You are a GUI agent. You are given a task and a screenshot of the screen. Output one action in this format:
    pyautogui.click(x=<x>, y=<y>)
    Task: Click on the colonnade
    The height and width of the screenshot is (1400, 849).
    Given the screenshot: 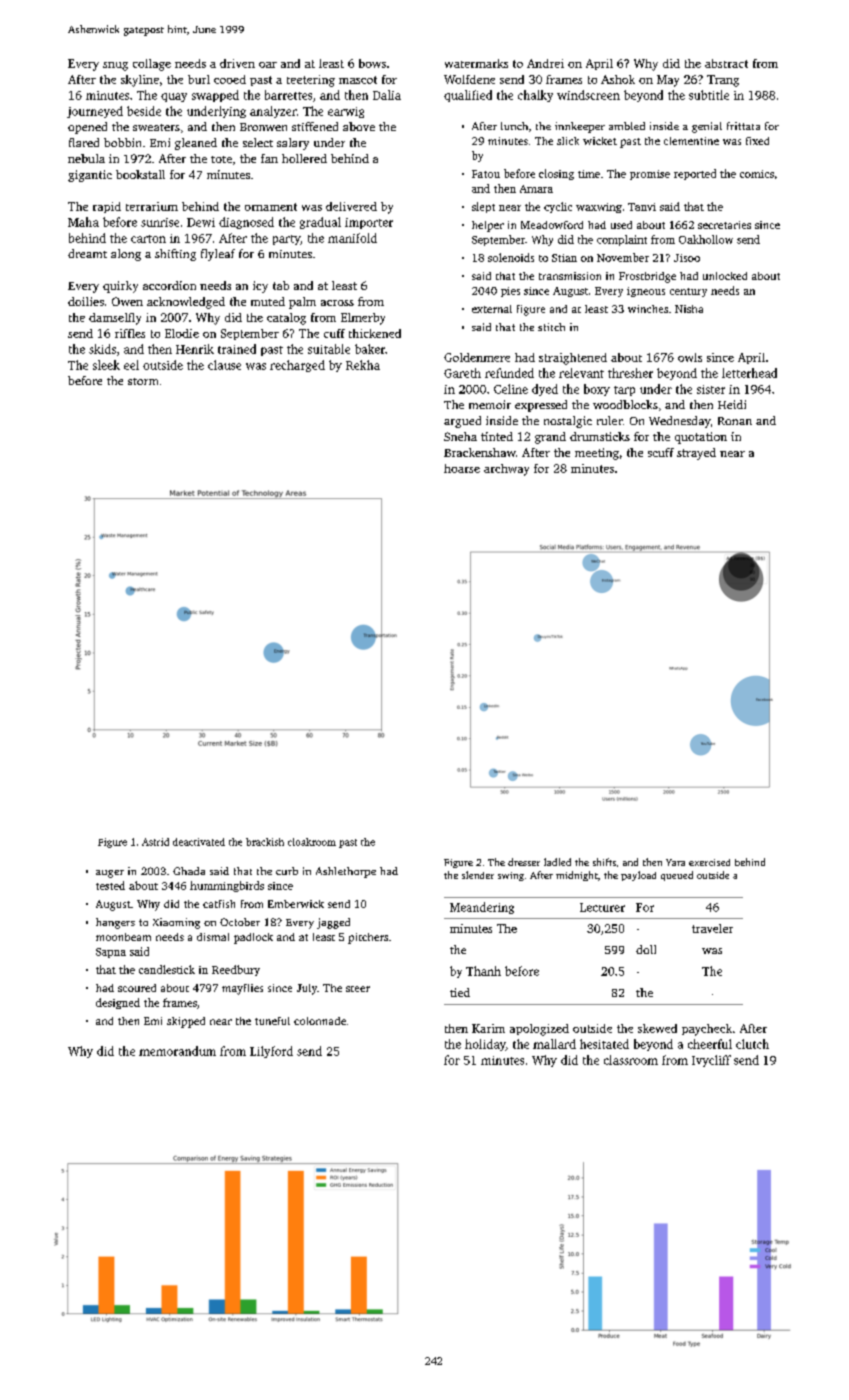 What is the action you would take?
    pyautogui.click(x=320, y=1021)
